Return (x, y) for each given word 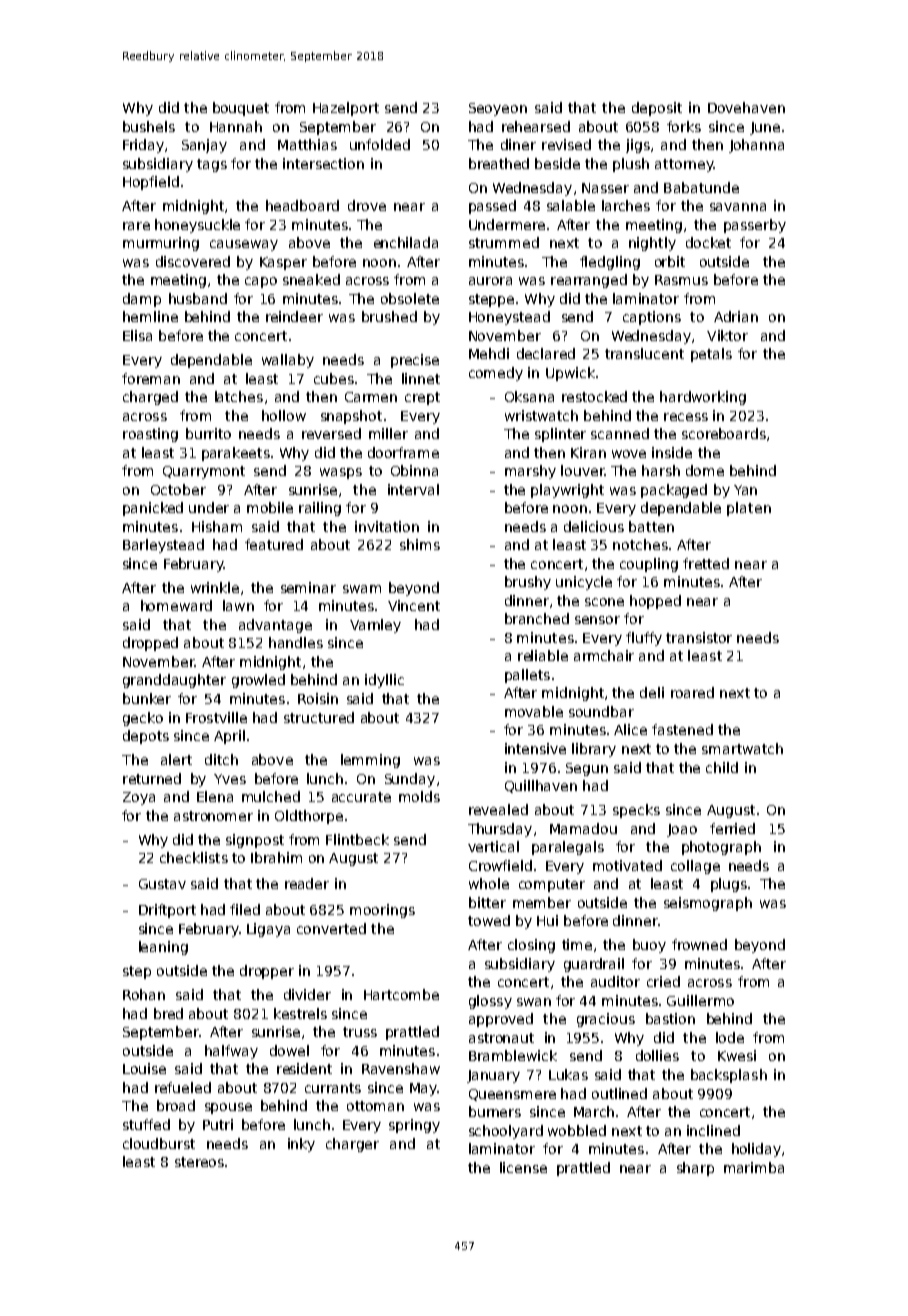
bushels (149, 126)
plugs (729, 885)
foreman (151, 378)
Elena (215, 796)
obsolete (410, 298)
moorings (382, 911)
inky (301, 1145)
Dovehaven (746, 107)
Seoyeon (498, 109)
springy (414, 1126)
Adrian (736, 316)
